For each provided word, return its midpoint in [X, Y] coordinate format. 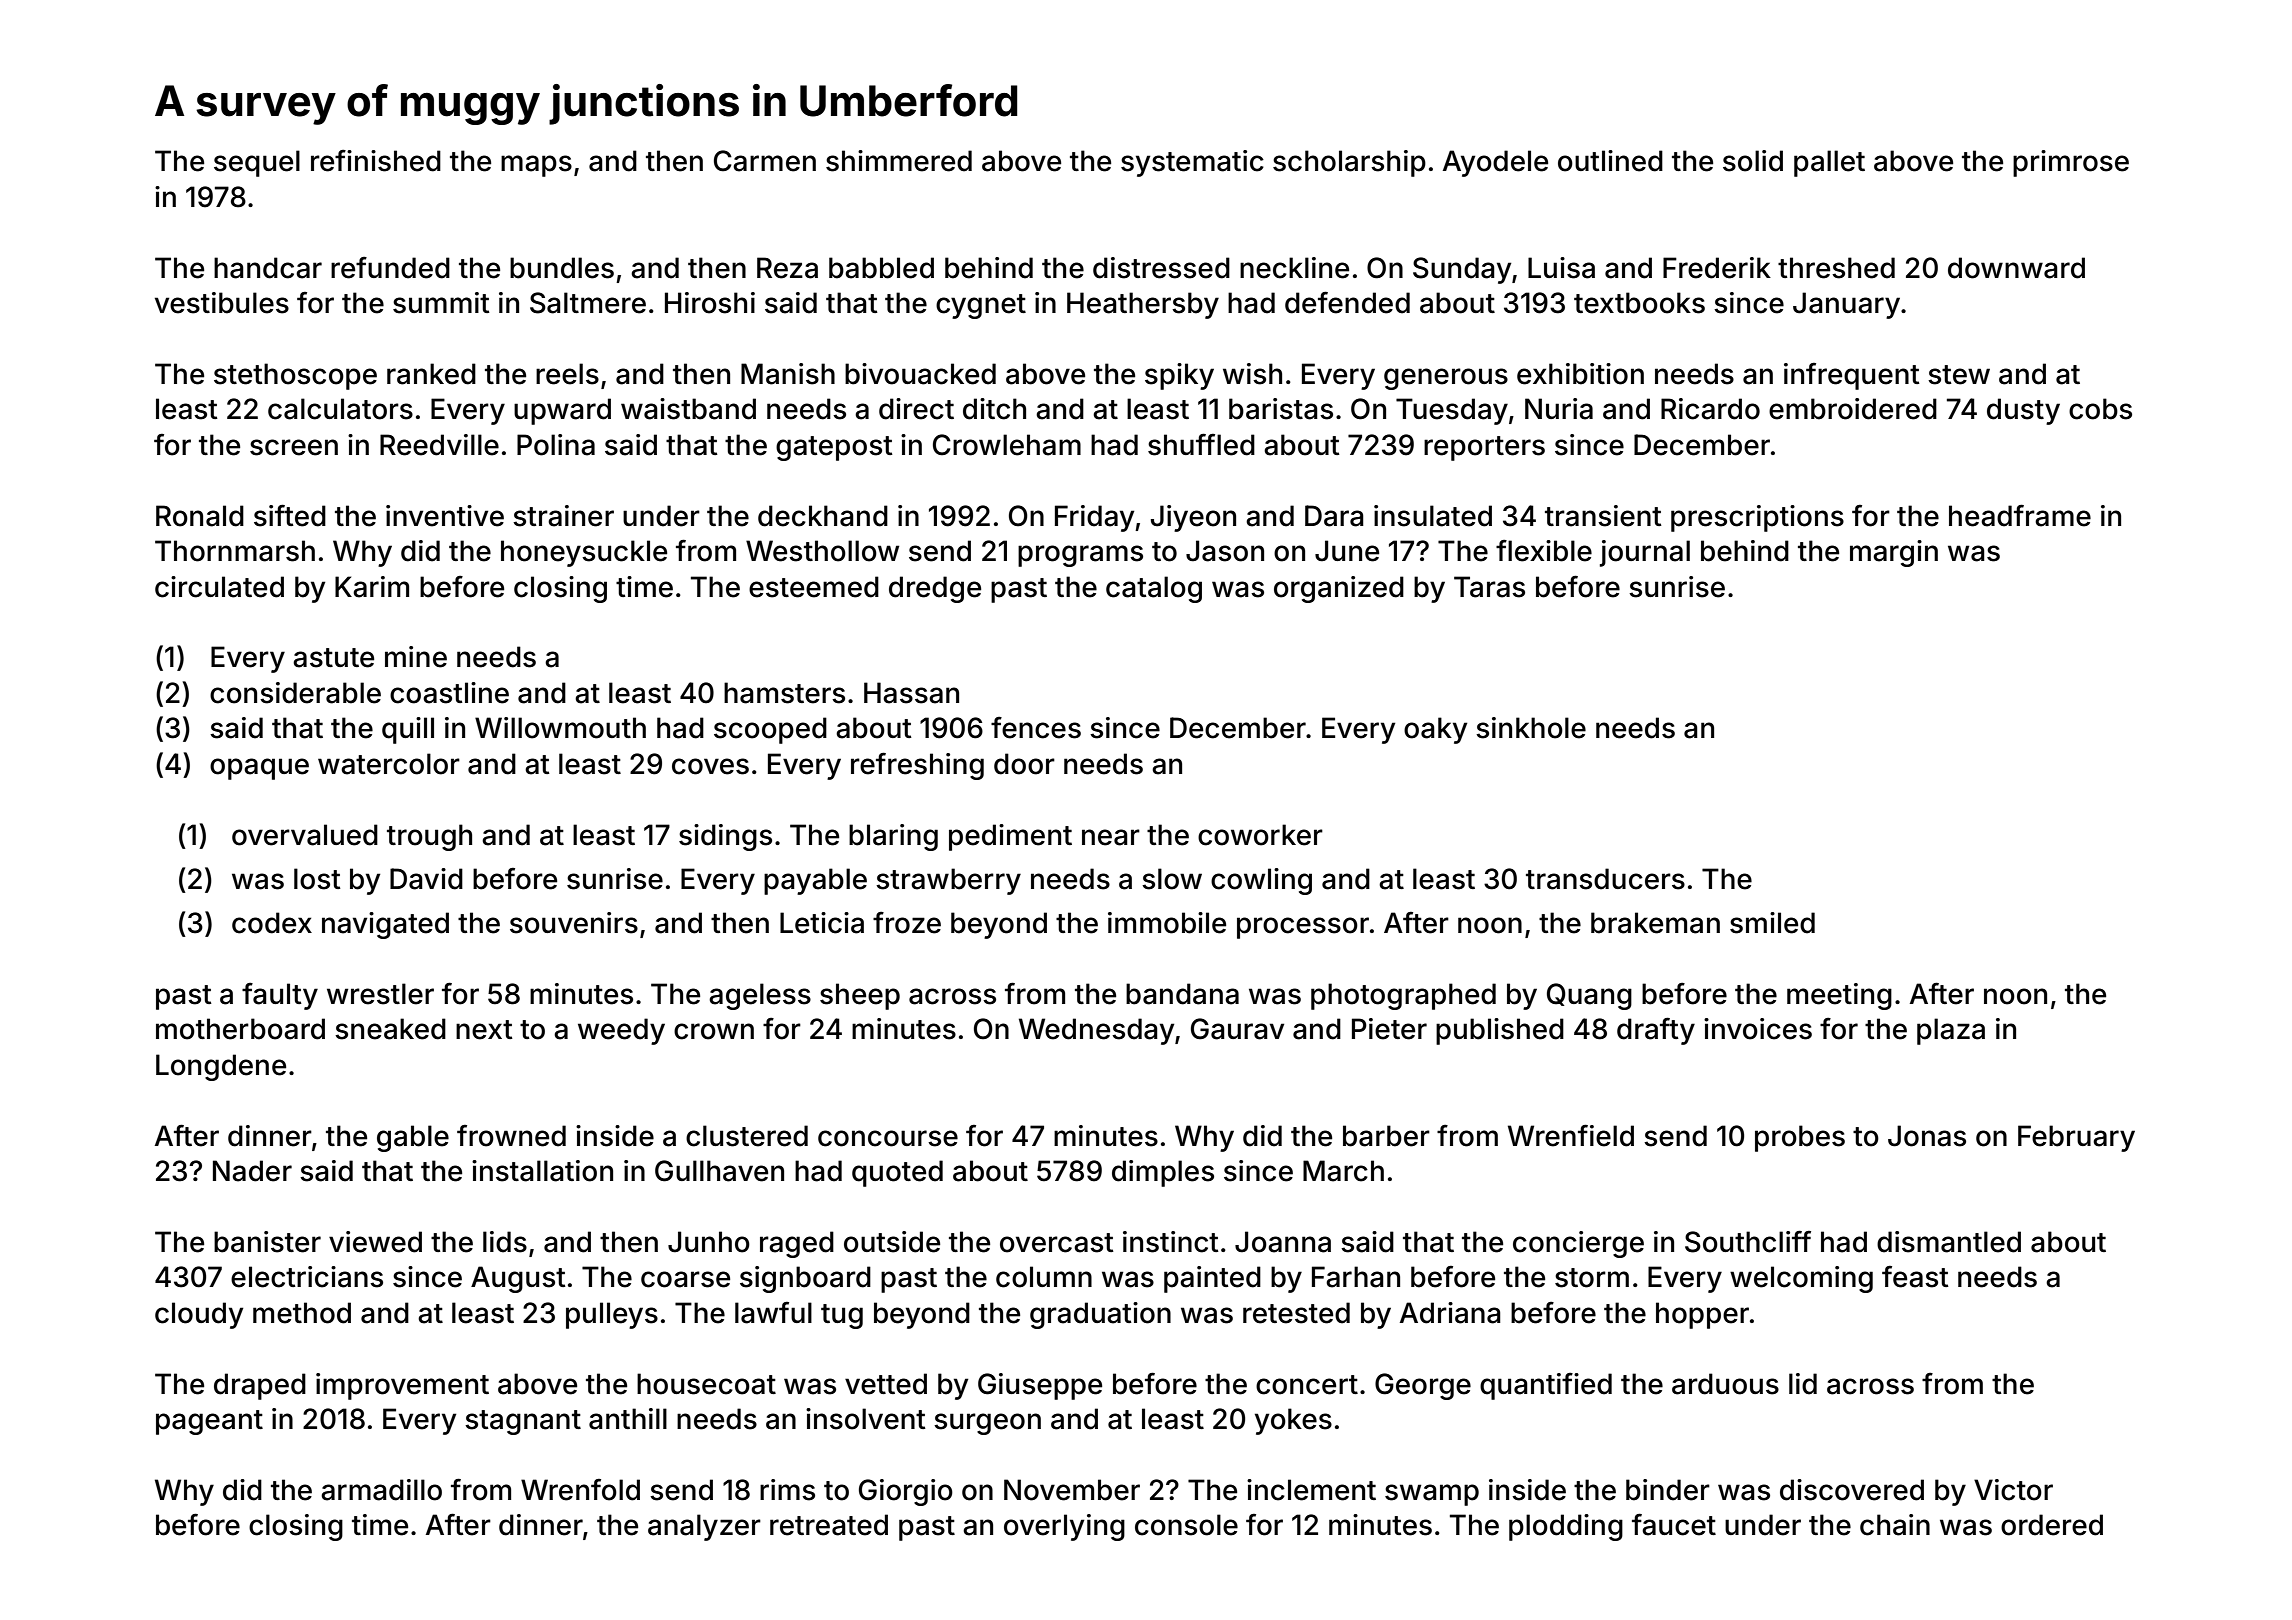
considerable [295, 693]
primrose [2071, 163]
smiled [1772, 923]
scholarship [1349, 163]
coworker [1260, 835]
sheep [860, 996]
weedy [621, 1031]
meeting [1839, 996]
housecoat [706, 1384]
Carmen [765, 161]
